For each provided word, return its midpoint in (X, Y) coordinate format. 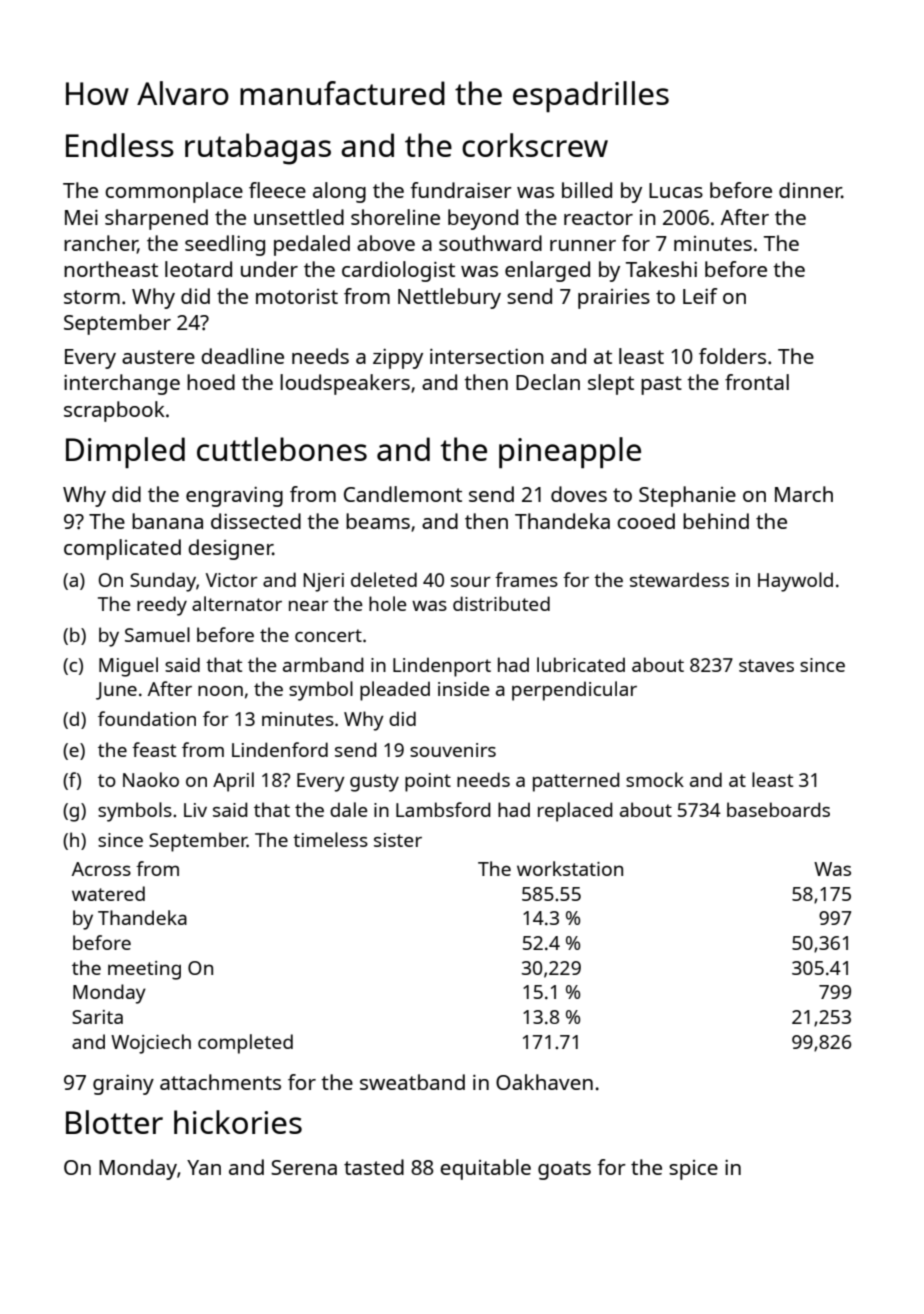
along (339, 192)
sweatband (412, 1082)
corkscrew (535, 145)
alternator (237, 603)
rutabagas (258, 149)
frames (526, 579)
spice (693, 1170)
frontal (757, 382)
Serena (304, 1167)
